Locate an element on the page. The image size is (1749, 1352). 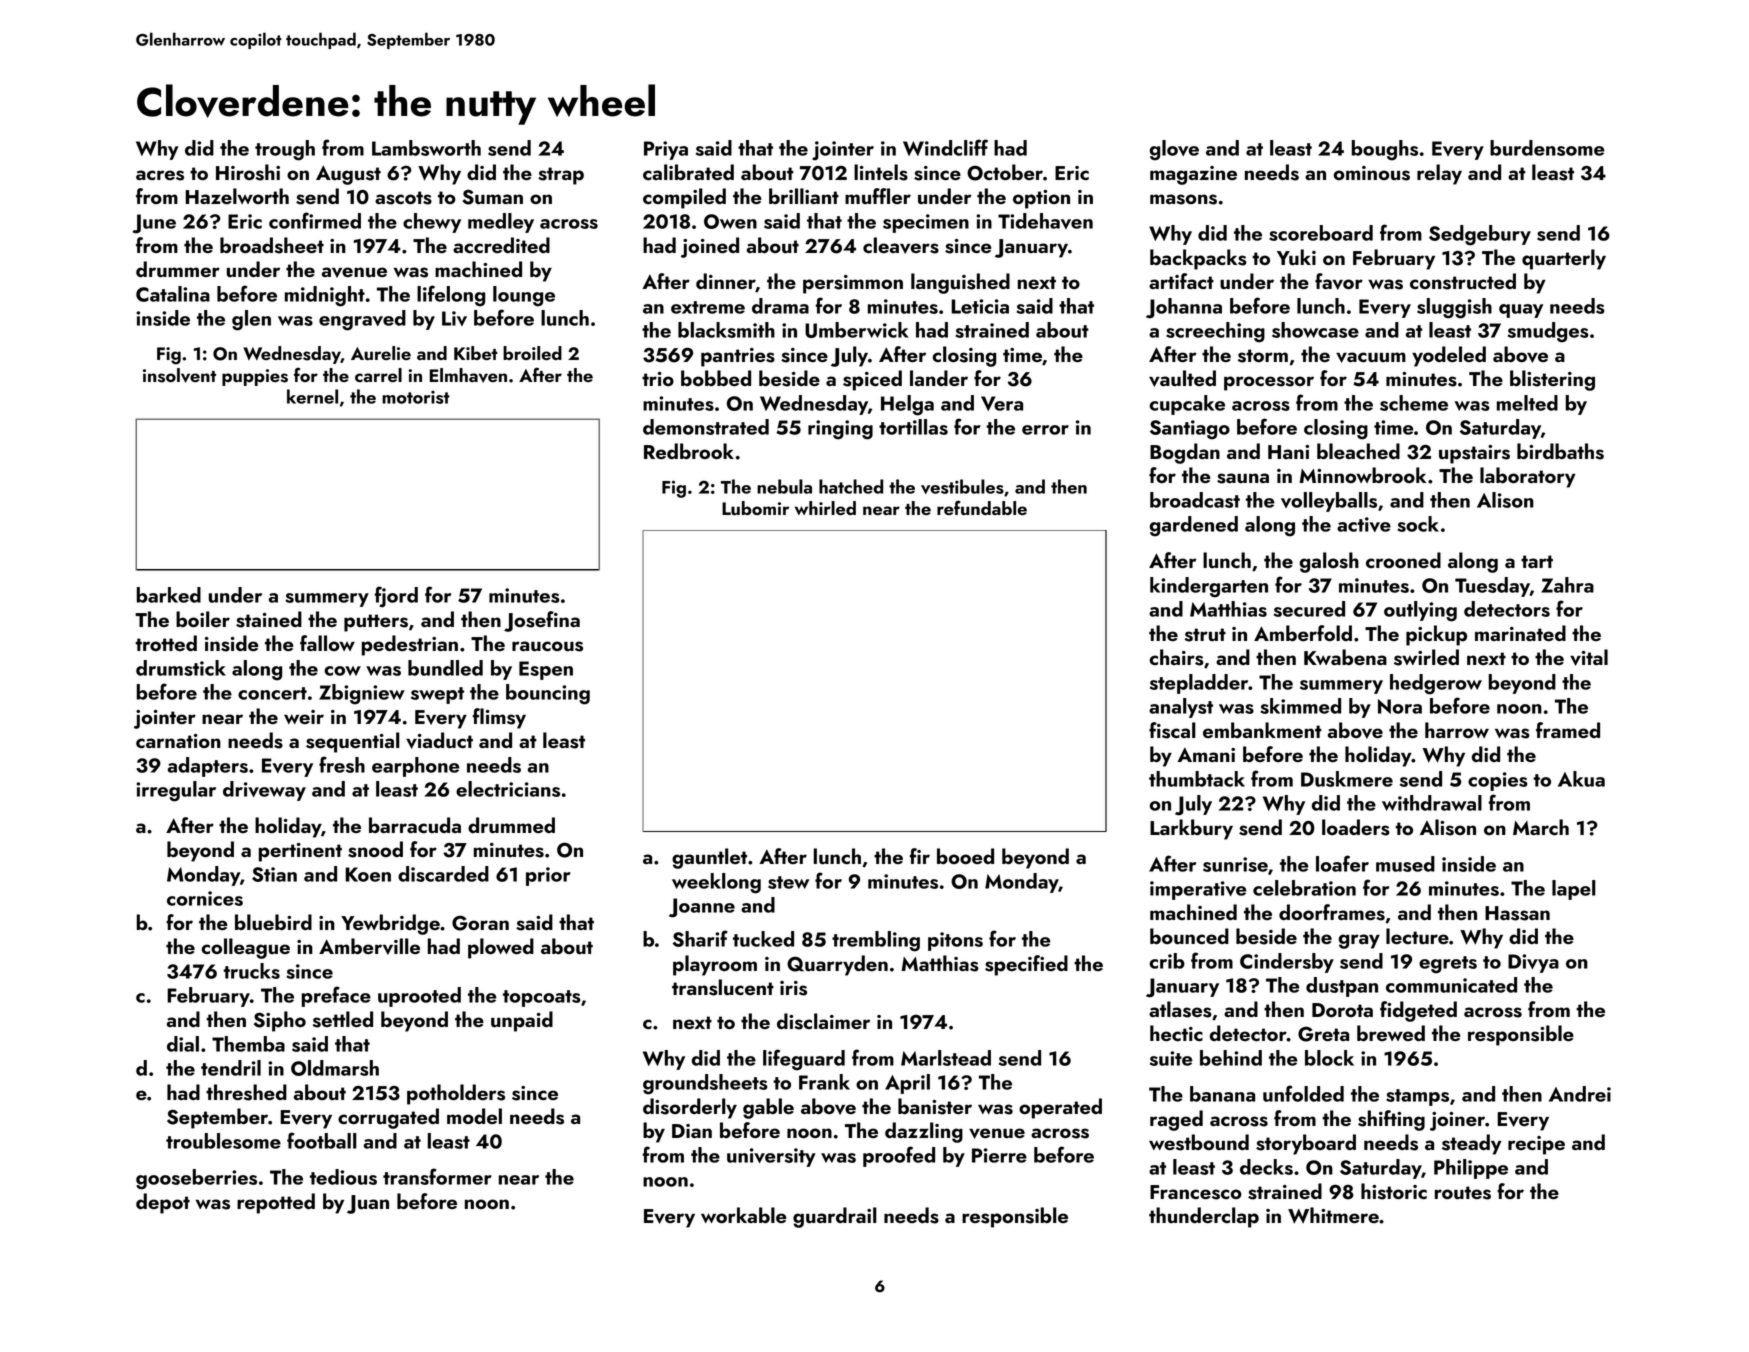
refundable is located at coordinates (982, 507).
